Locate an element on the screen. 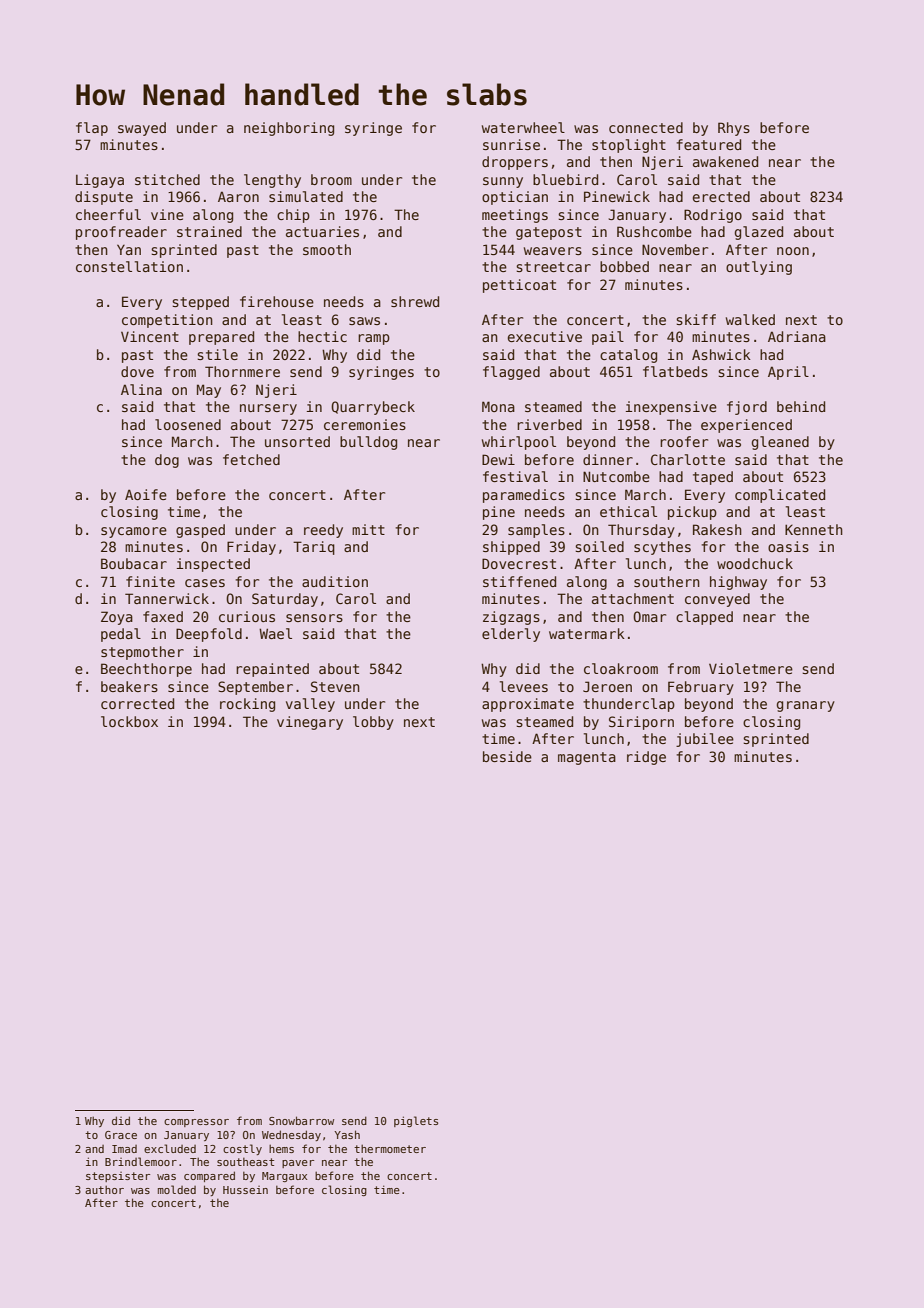 The height and width of the screenshot is (1308, 924). competition is located at coordinates (167, 321).
